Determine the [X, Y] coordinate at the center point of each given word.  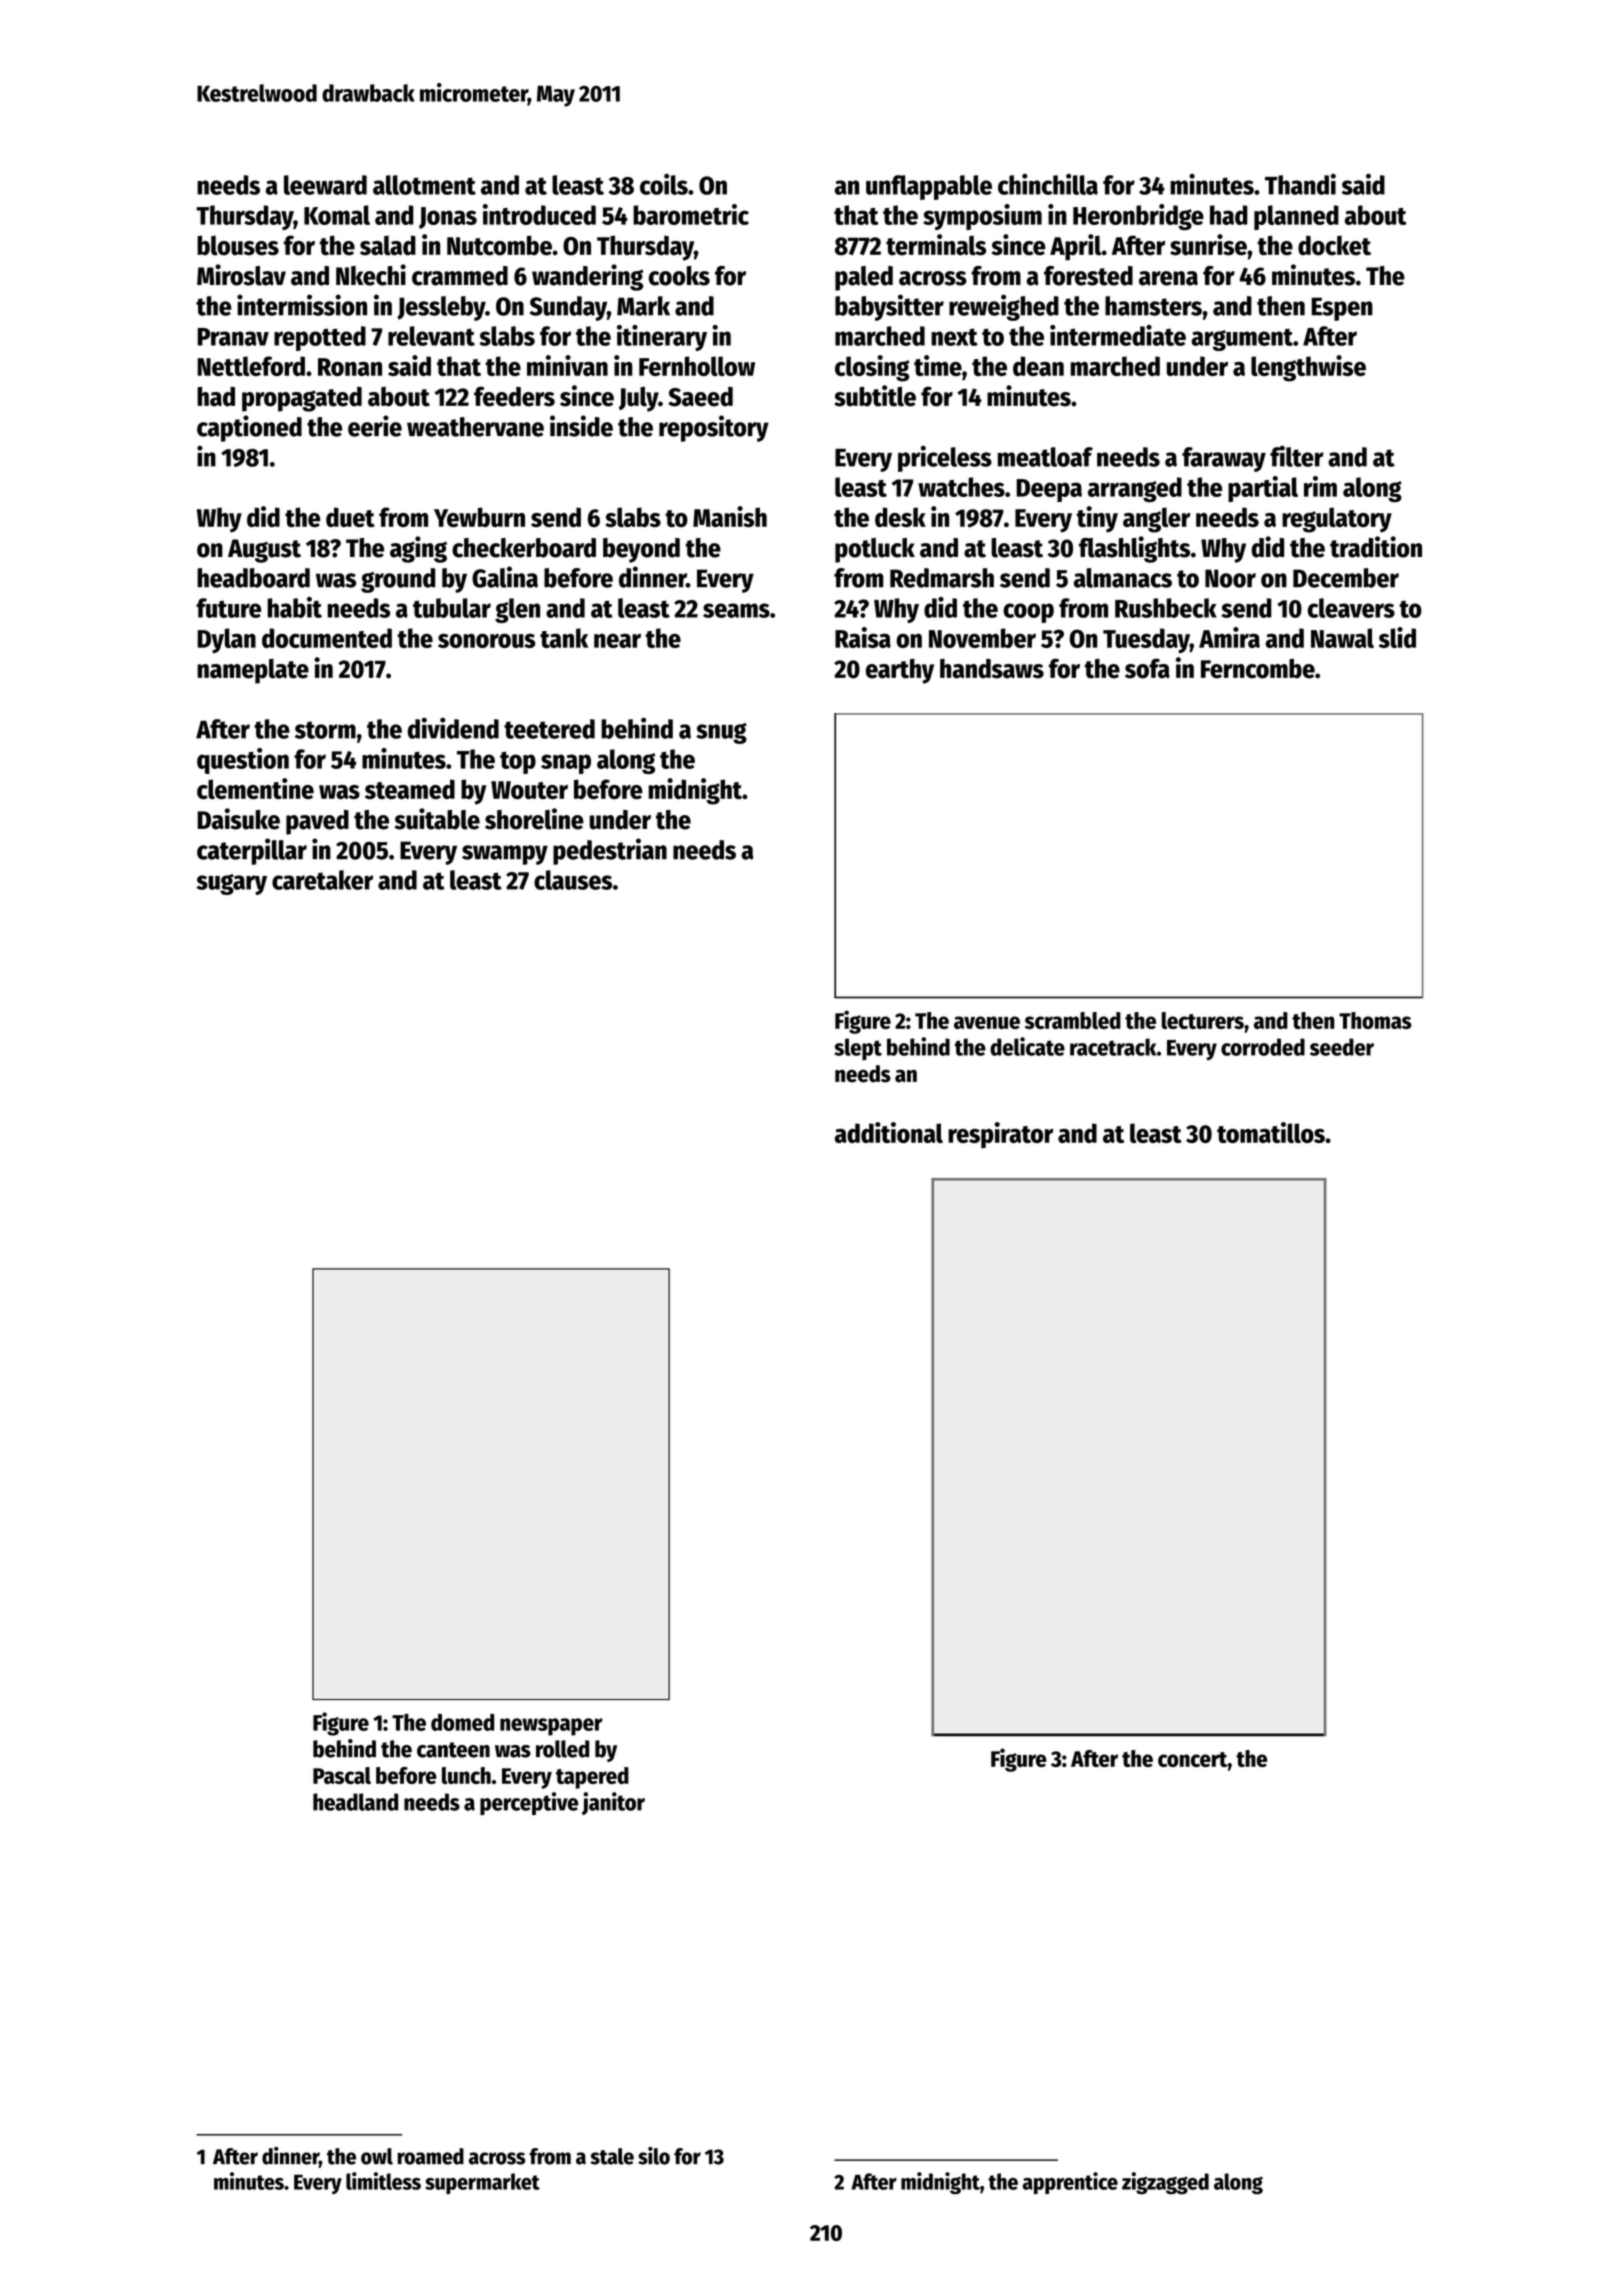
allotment [424, 185]
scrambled [1073, 1020]
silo [654, 2156]
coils [664, 184]
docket [1334, 245]
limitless [383, 2181]
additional [889, 1132]
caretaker [322, 880]
